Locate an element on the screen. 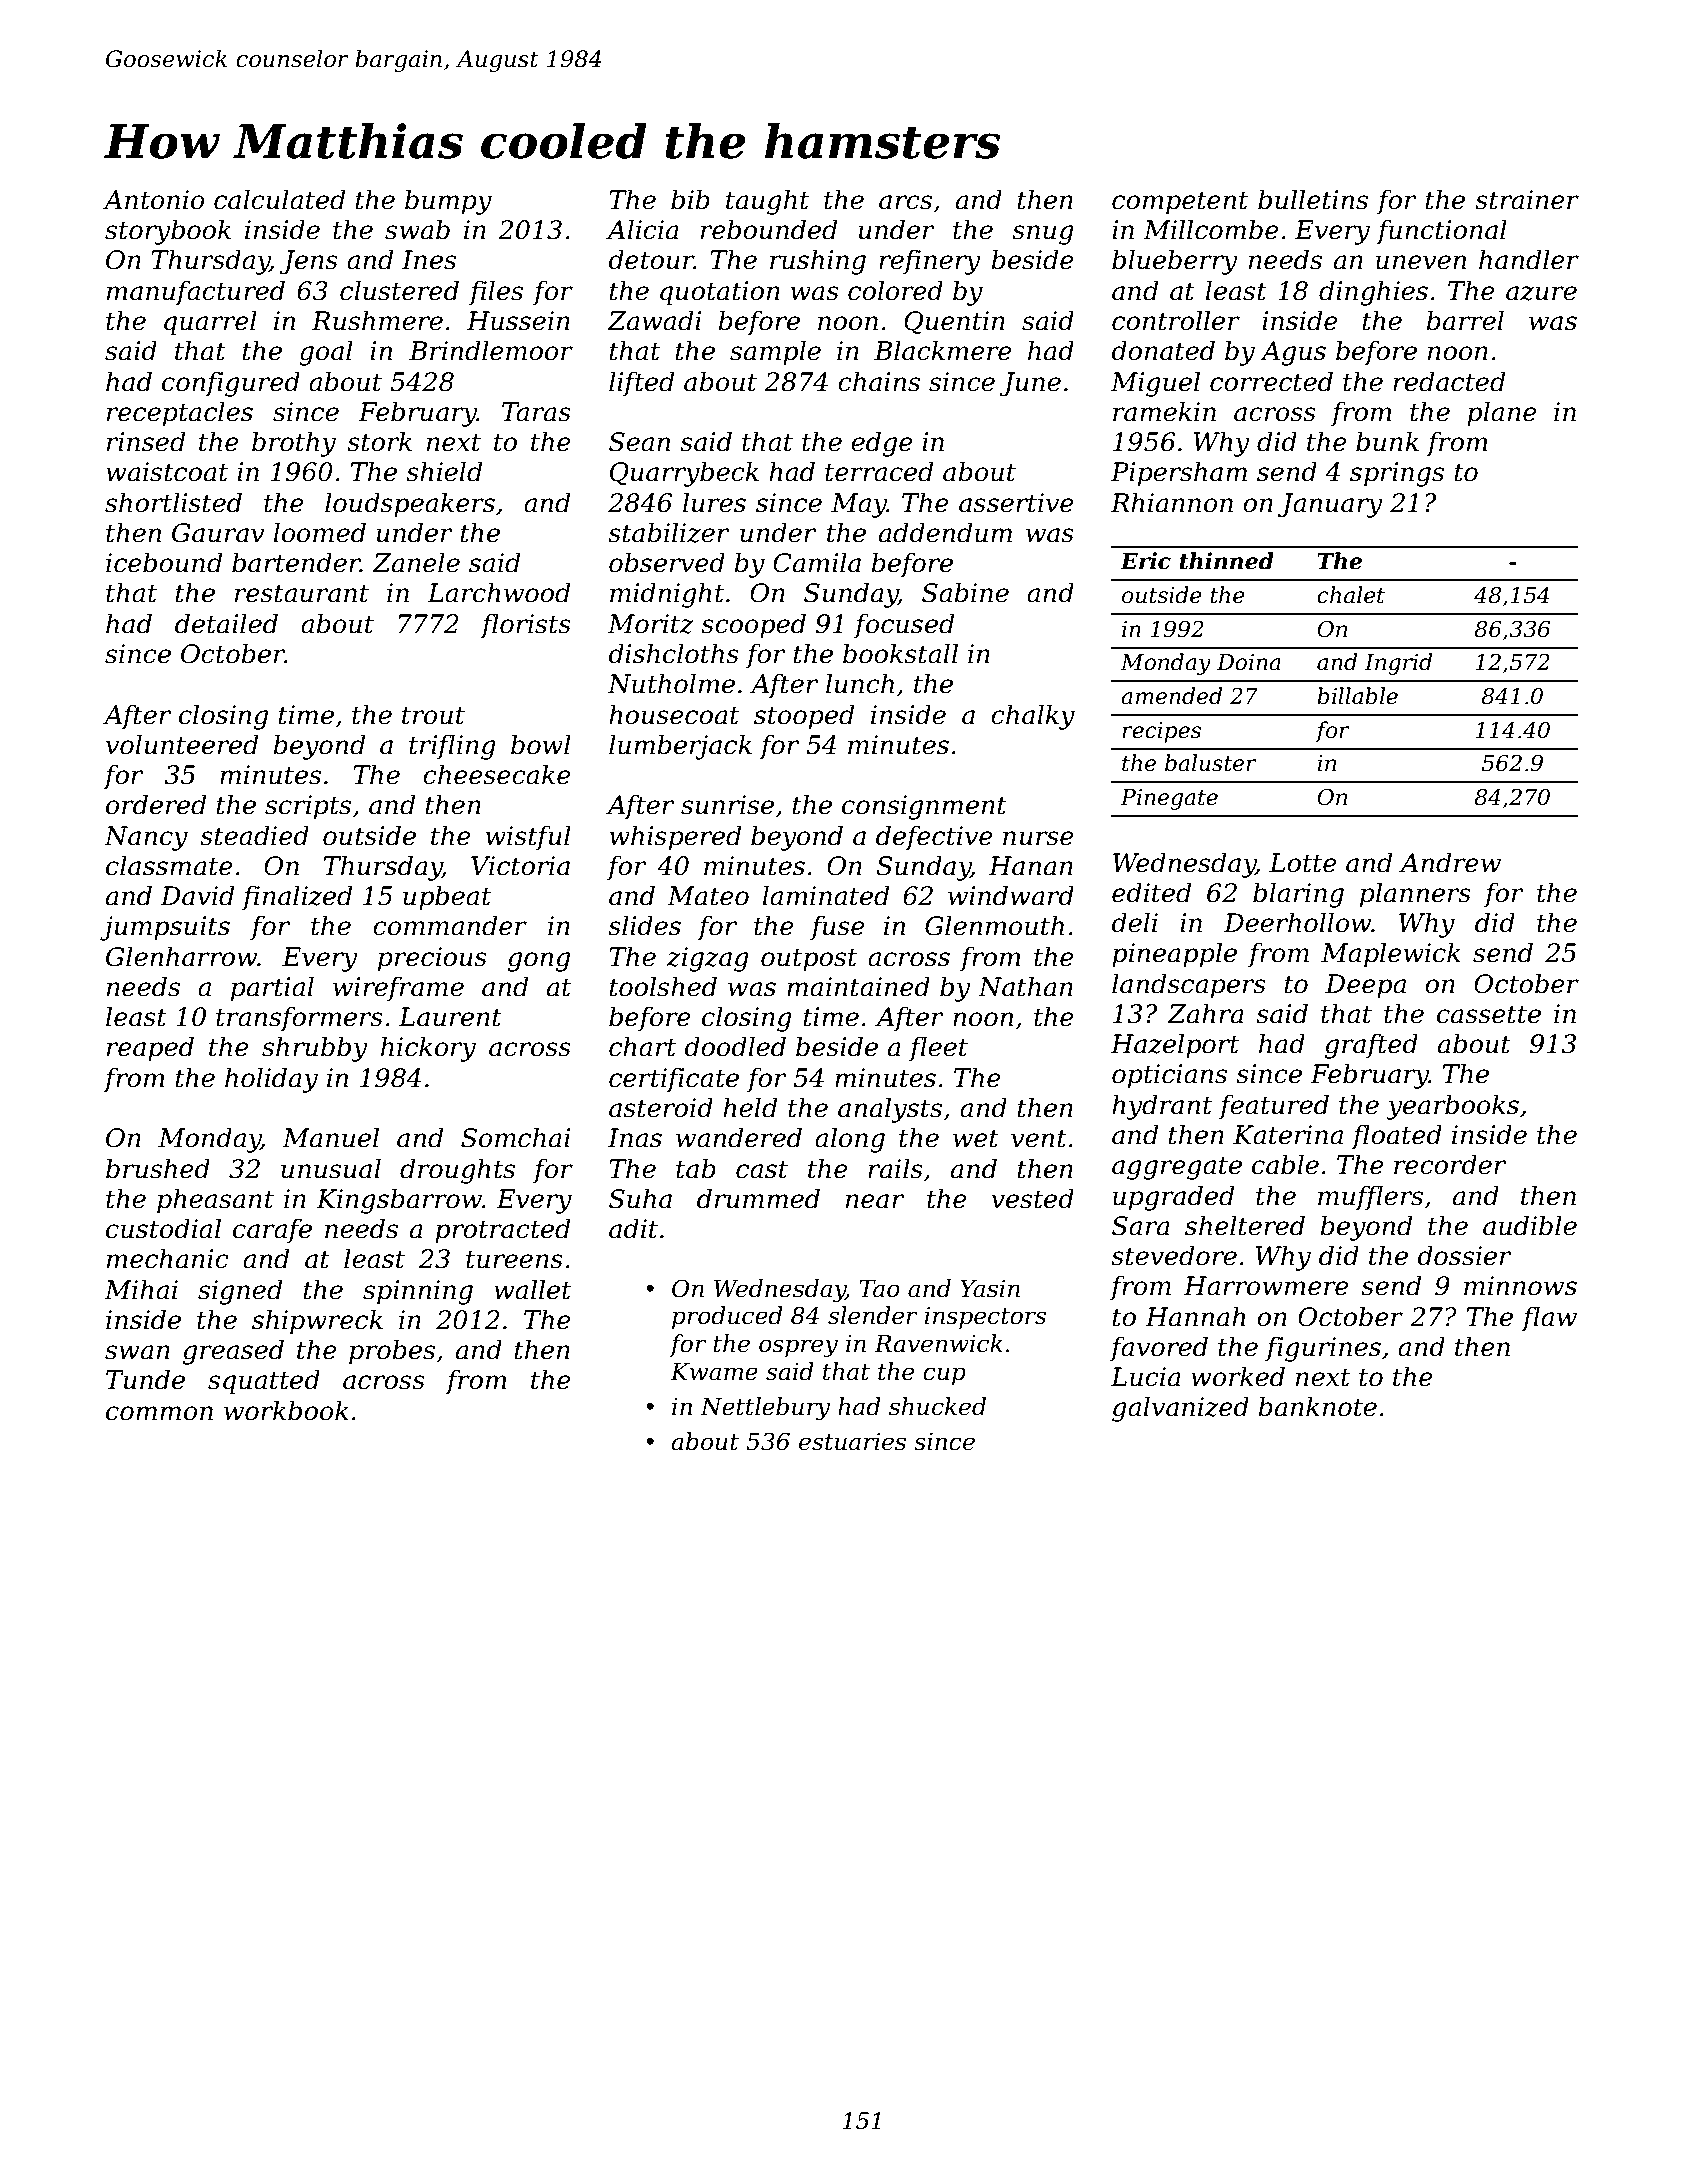 This screenshot has width=1683, height=2178. assertive is located at coordinates (1016, 503).
